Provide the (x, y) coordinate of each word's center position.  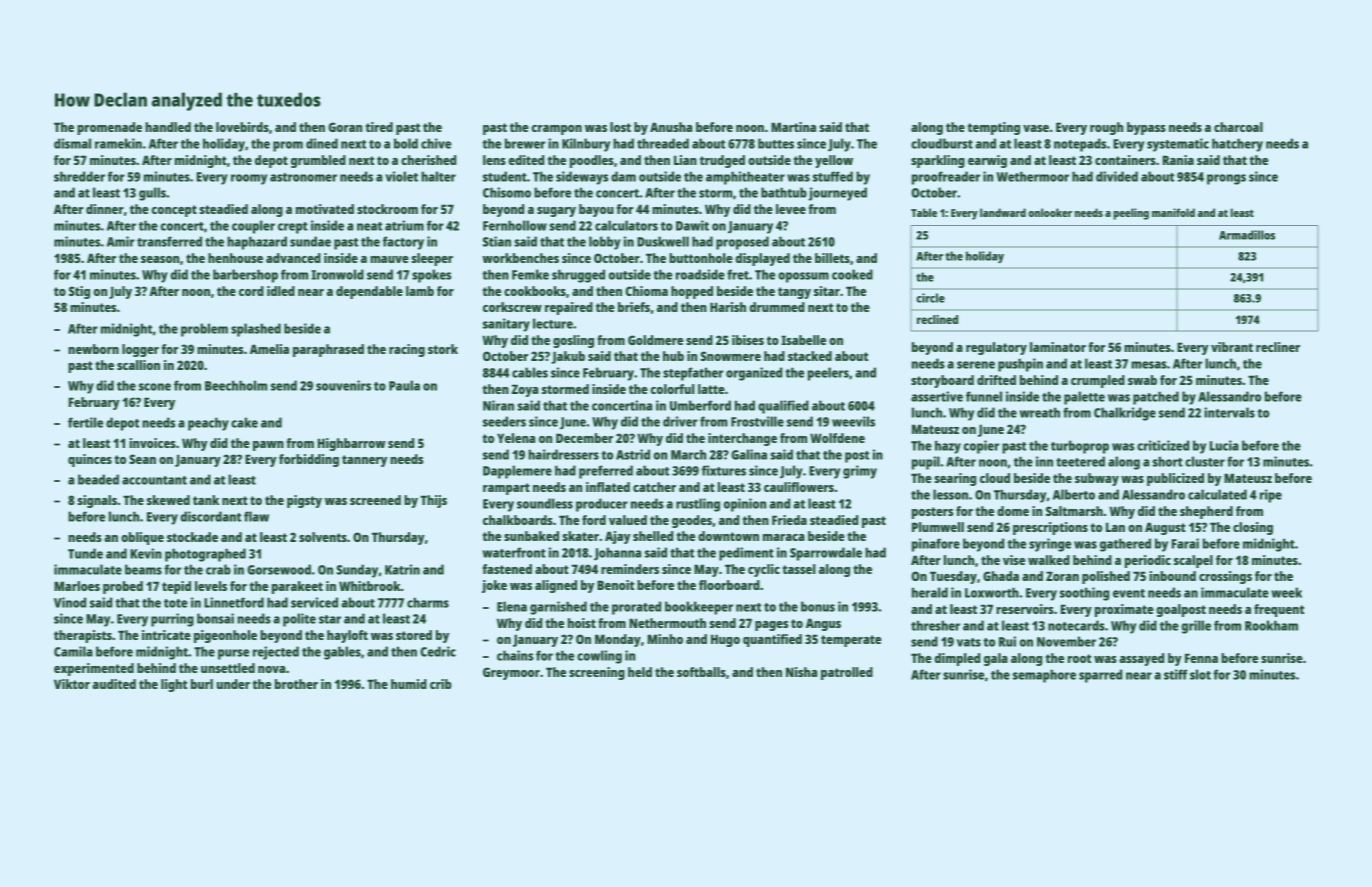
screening (597, 673)
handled (168, 127)
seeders (504, 421)
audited (114, 684)
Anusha (671, 127)
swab (1142, 380)
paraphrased (328, 350)
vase (1036, 128)
